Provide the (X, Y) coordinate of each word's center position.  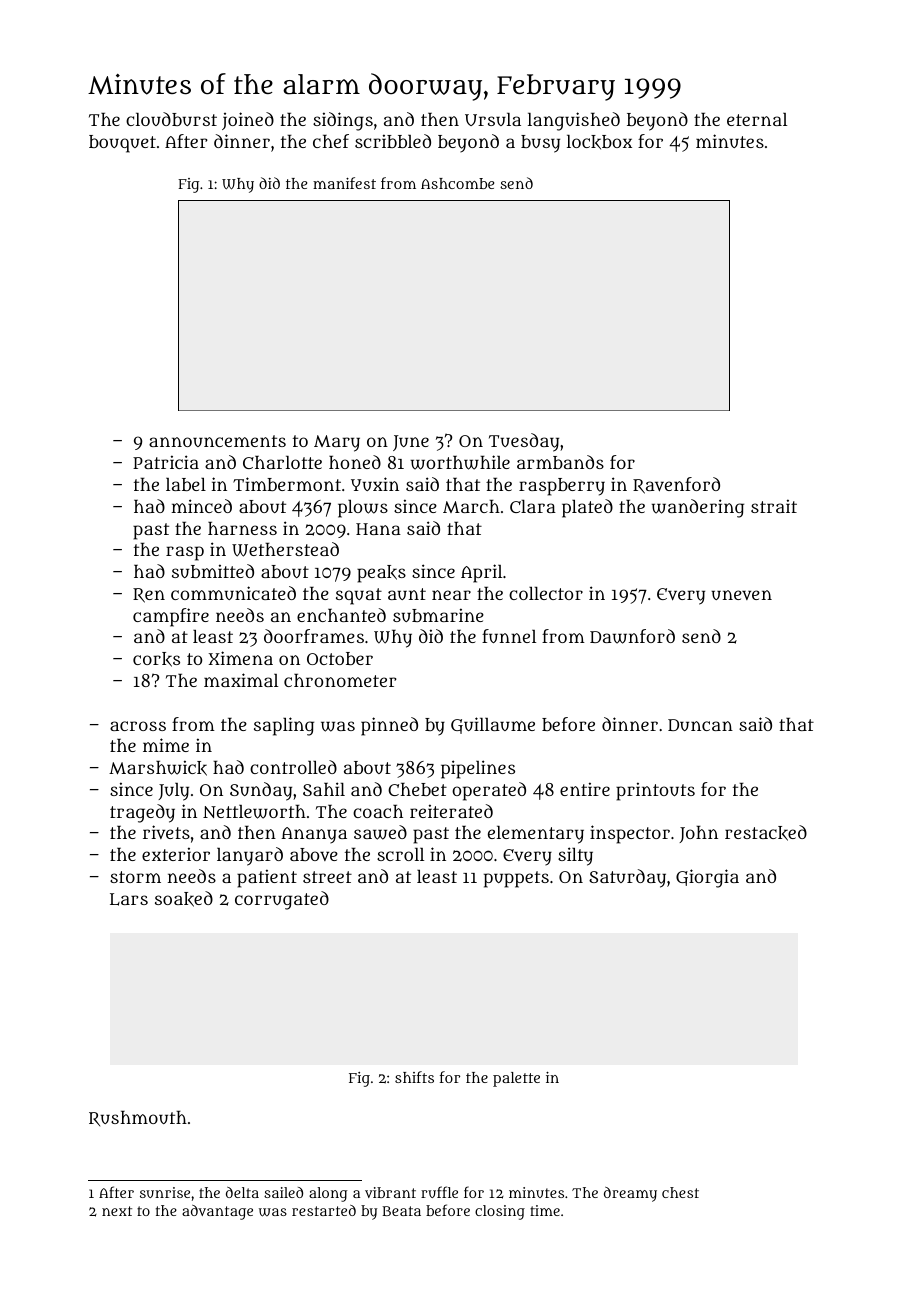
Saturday (627, 878)
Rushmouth (138, 1118)
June (411, 443)
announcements (217, 441)
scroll (400, 854)
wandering (698, 508)
